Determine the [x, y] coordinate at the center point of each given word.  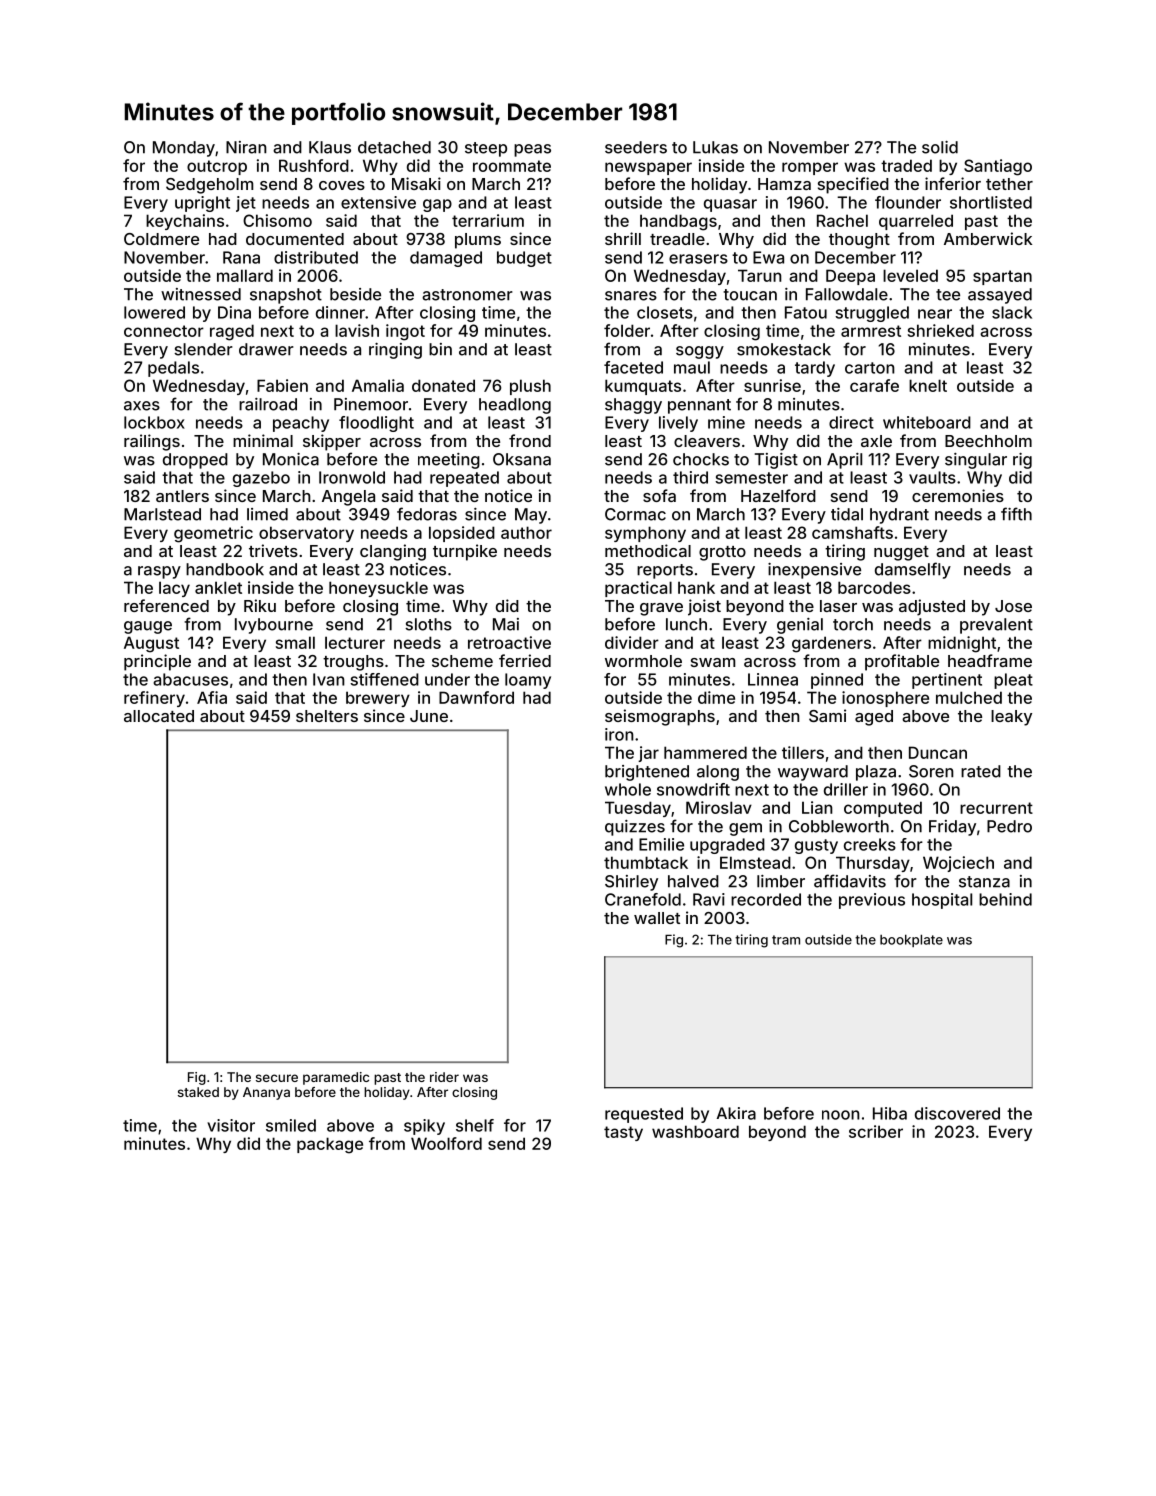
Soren [931, 771]
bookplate [911, 940]
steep [486, 149]
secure [277, 1078]
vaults [932, 477]
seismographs [660, 717]
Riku [260, 605]
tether [1009, 184]
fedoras [427, 514]
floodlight [376, 424]
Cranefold [643, 899]
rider [444, 1077]
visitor [231, 1125]
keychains [185, 222]
